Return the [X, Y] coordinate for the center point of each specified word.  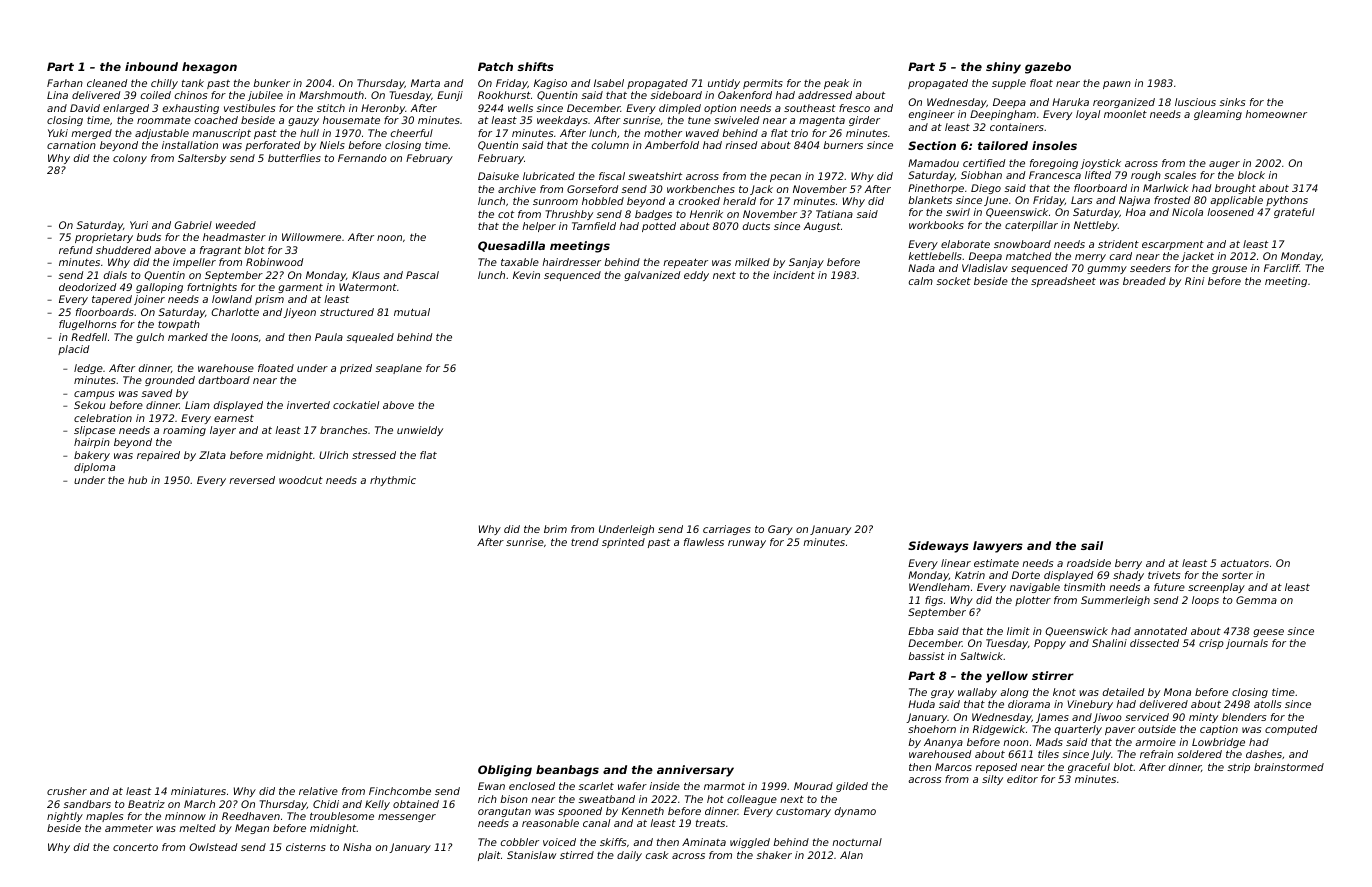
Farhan [65, 83]
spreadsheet [1063, 282]
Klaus [366, 275]
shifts [536, 66]
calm [921, 281]
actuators [1244, 563]
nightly [65, 817]
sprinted [623, 543]
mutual [412, 312]
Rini [1194, 281]
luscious [1195, 102]
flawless [704, 542]
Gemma [1256, 600]
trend [585, 542]
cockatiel [356, 405]
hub [137, 480]
